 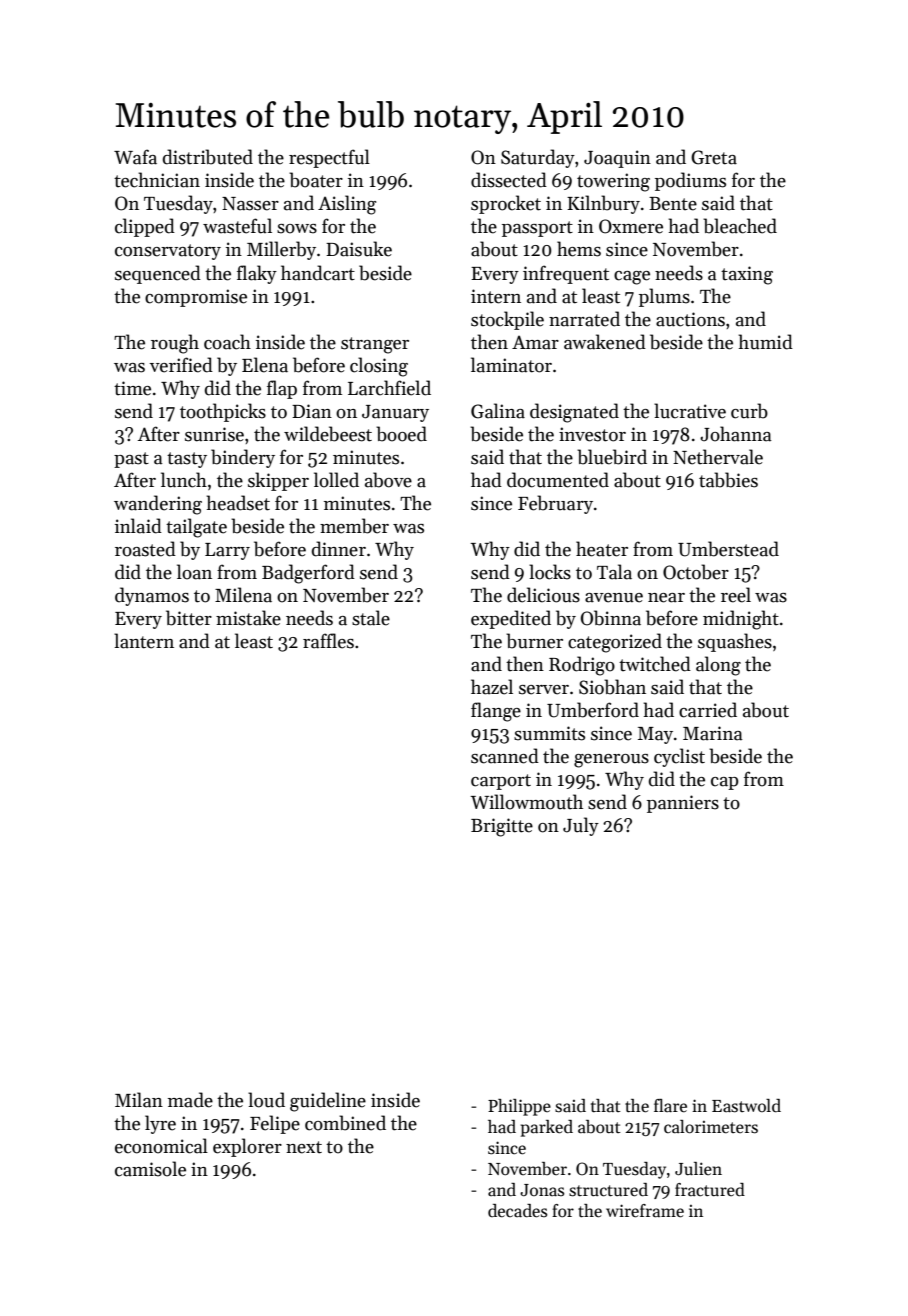 I want to click on next, so click(x=304, y=1147).
